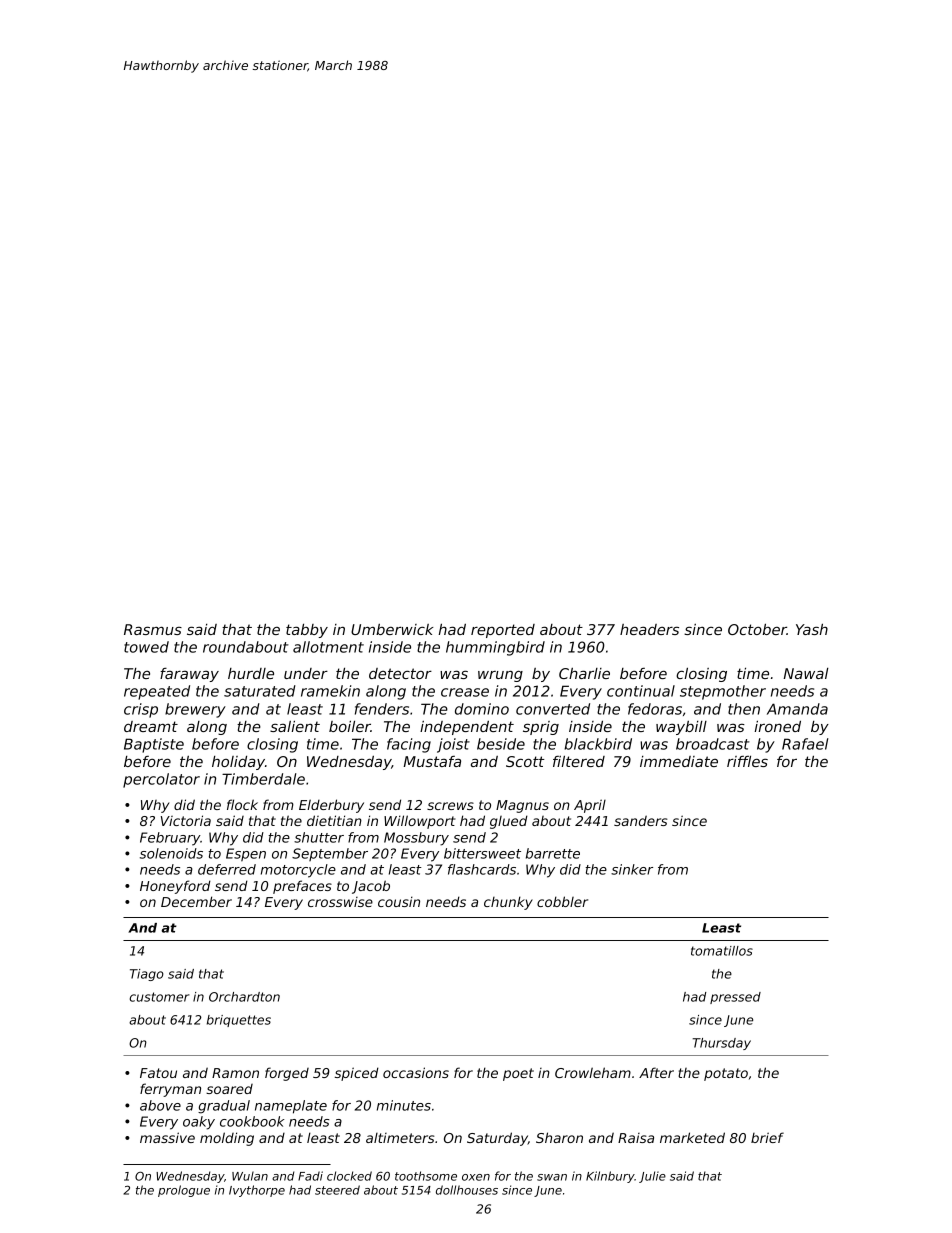 This page has height=1233, width=952. I want to click on April, so click(590, 806).
